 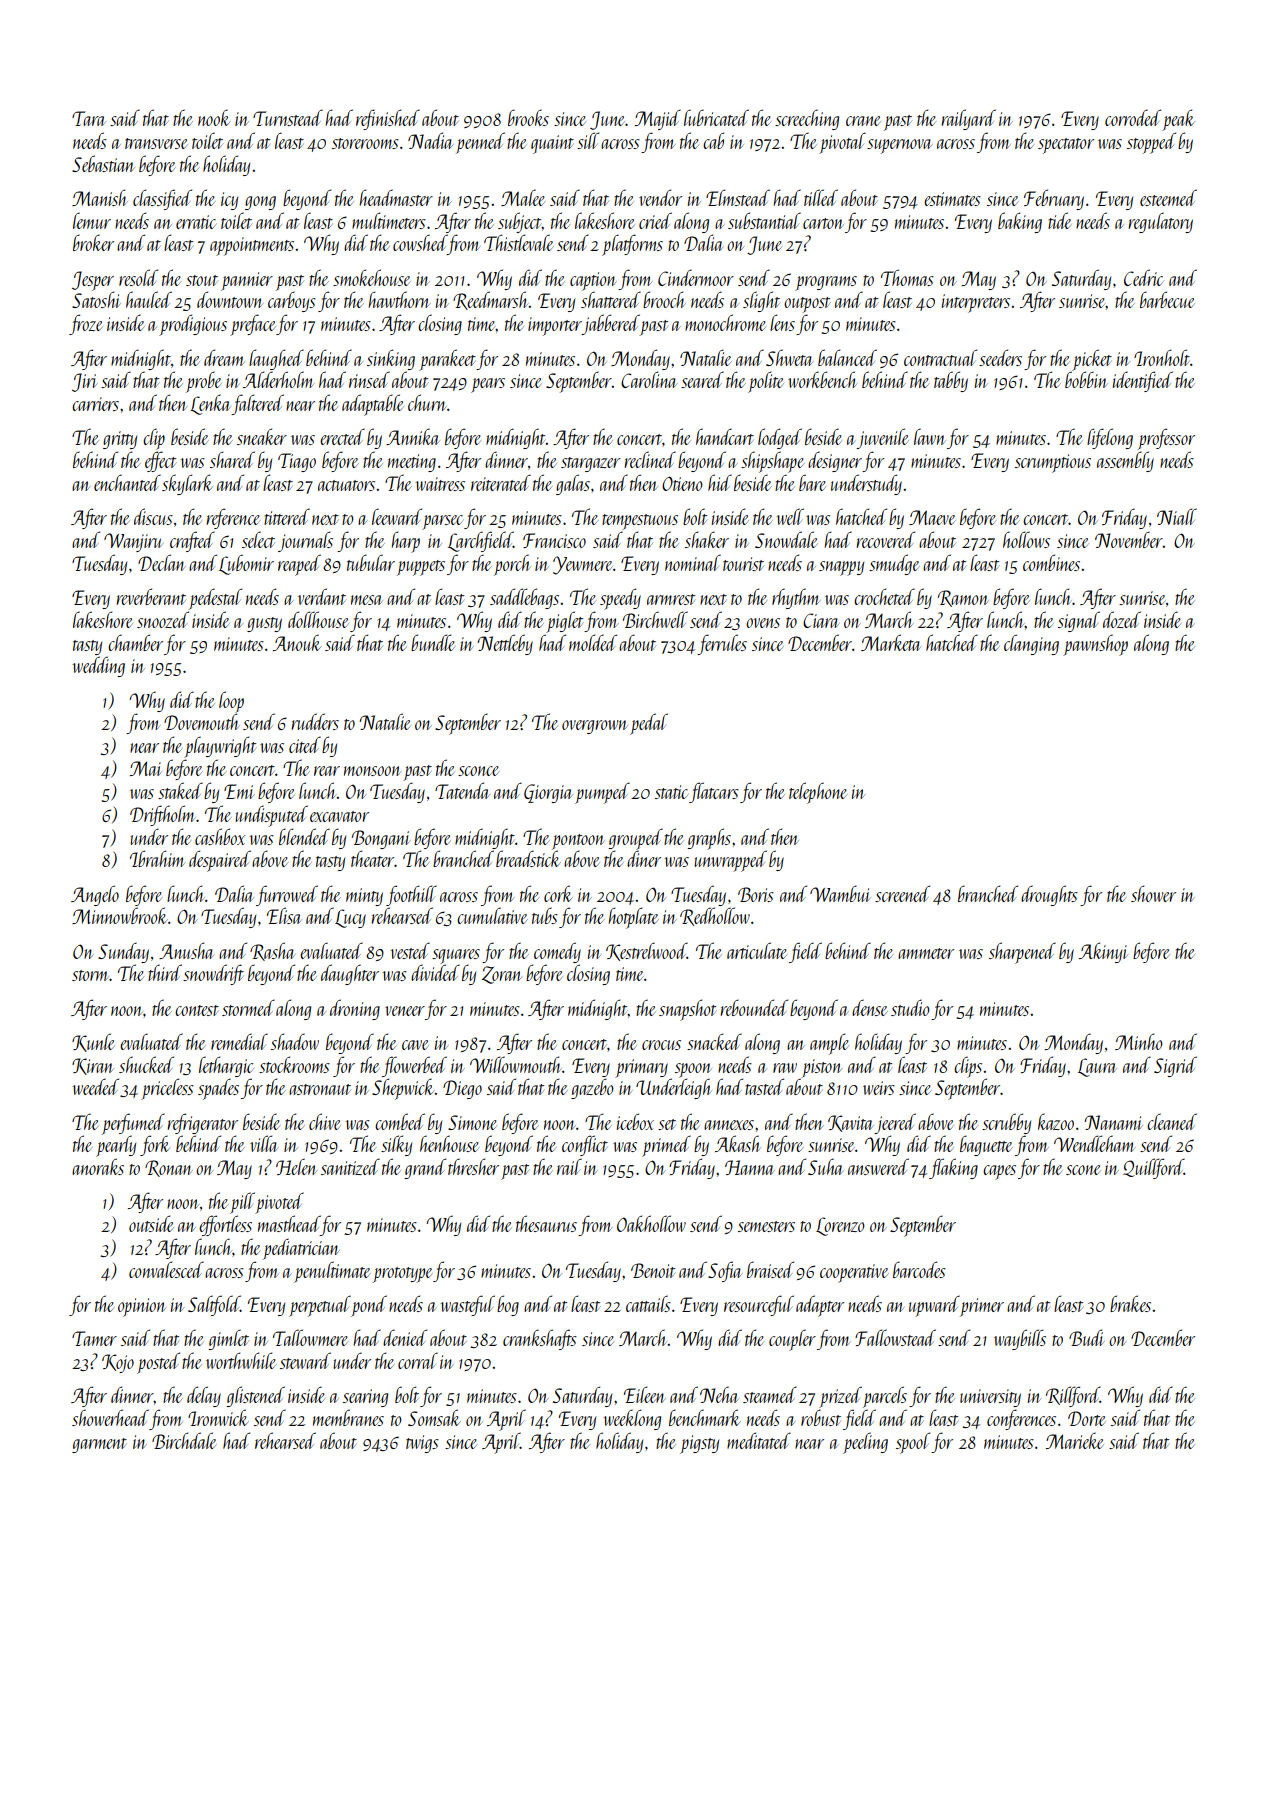 What do you see at coordinates (707, 539) in the page?
I see `shaker` at bounding box center [707, 539].
